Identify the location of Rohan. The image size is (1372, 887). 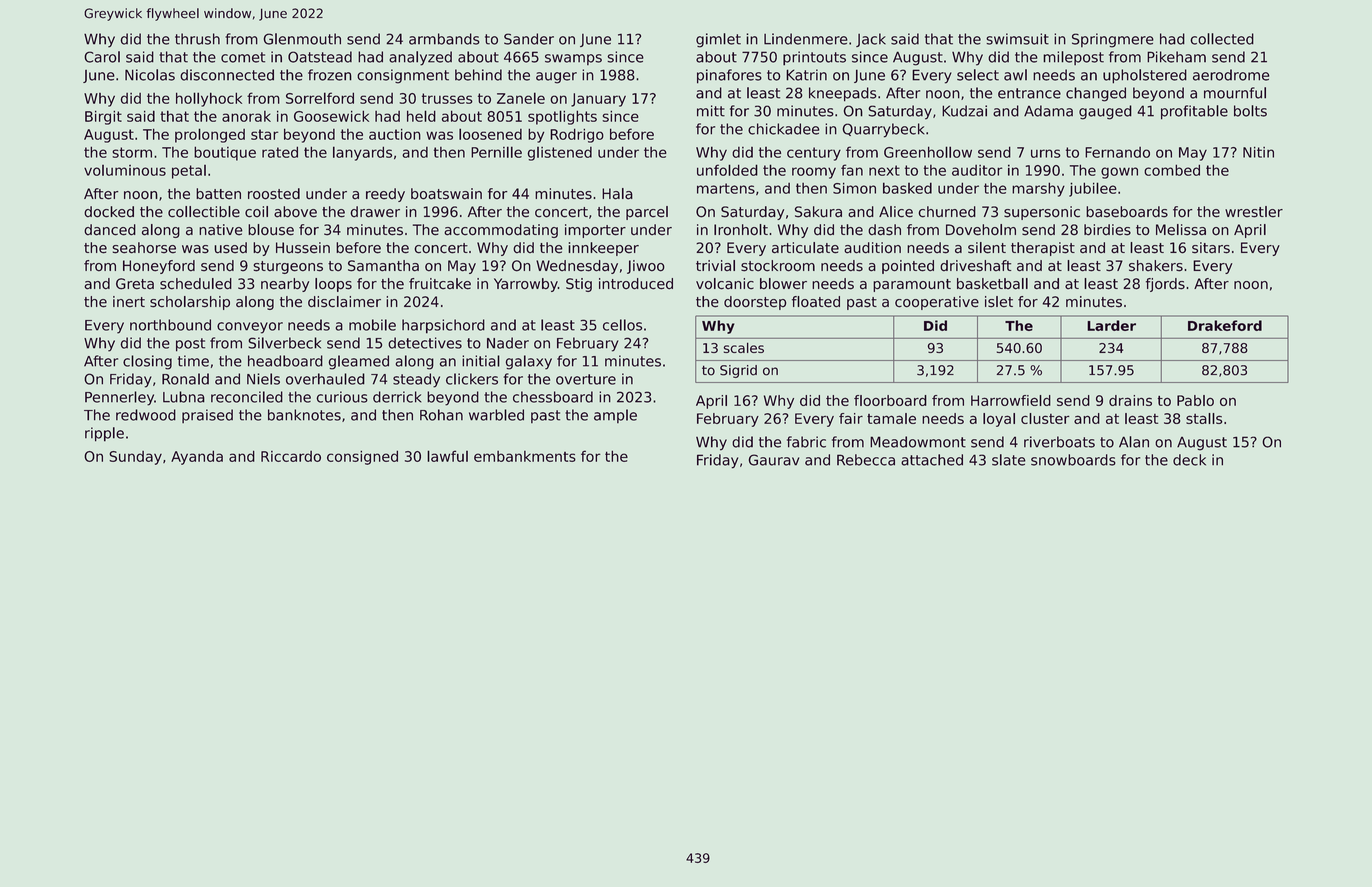
(441, 415).
